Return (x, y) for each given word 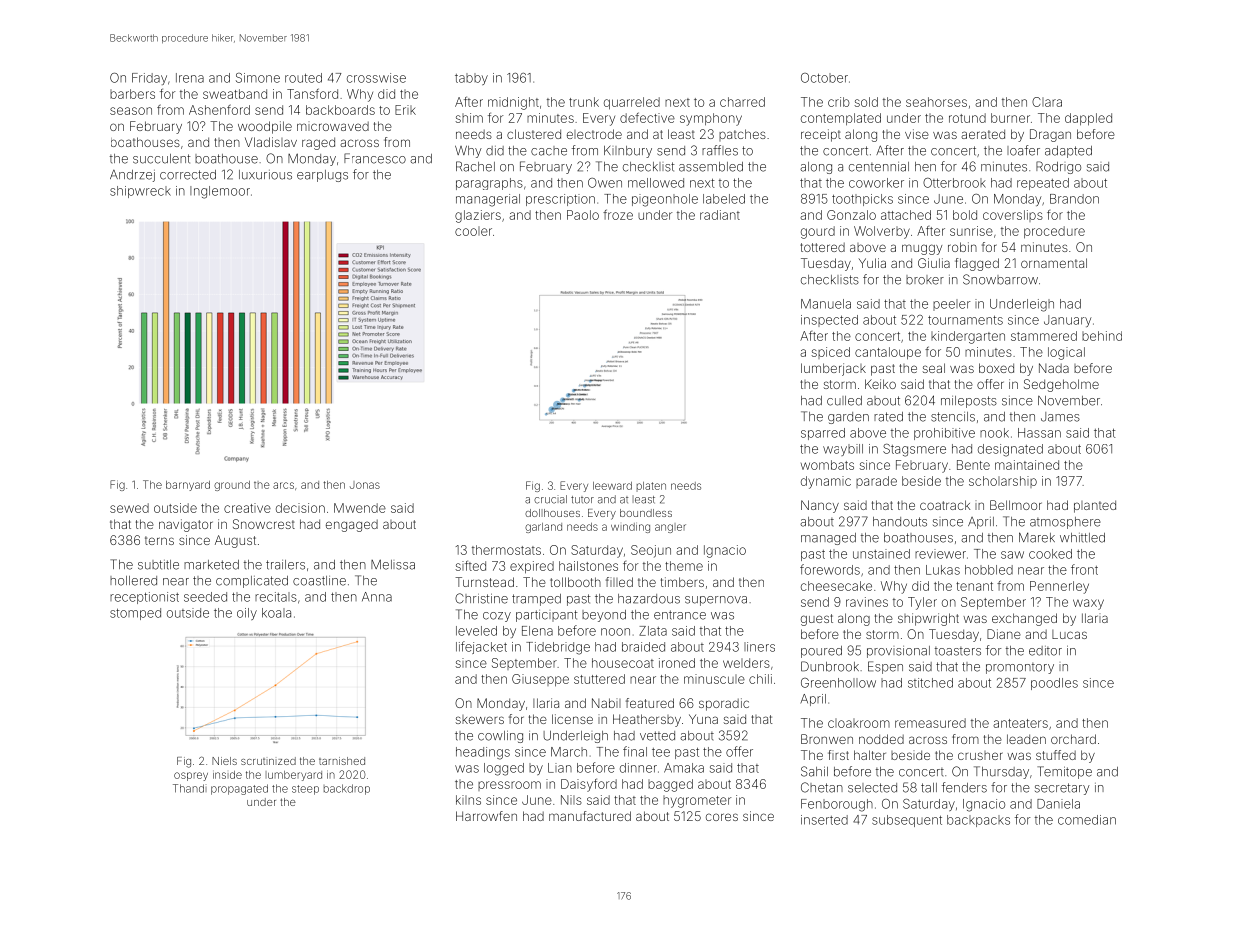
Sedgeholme (1061, 385)
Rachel (475, 166)
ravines (867, 602)
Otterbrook (954, 183)
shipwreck (140, 192)
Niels (224, 761)
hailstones (588, 566)
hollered (133, 581)
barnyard (188, 486)
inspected (829, 321)
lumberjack (833, 369)
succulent (162, 159)
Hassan (1039, 433)
